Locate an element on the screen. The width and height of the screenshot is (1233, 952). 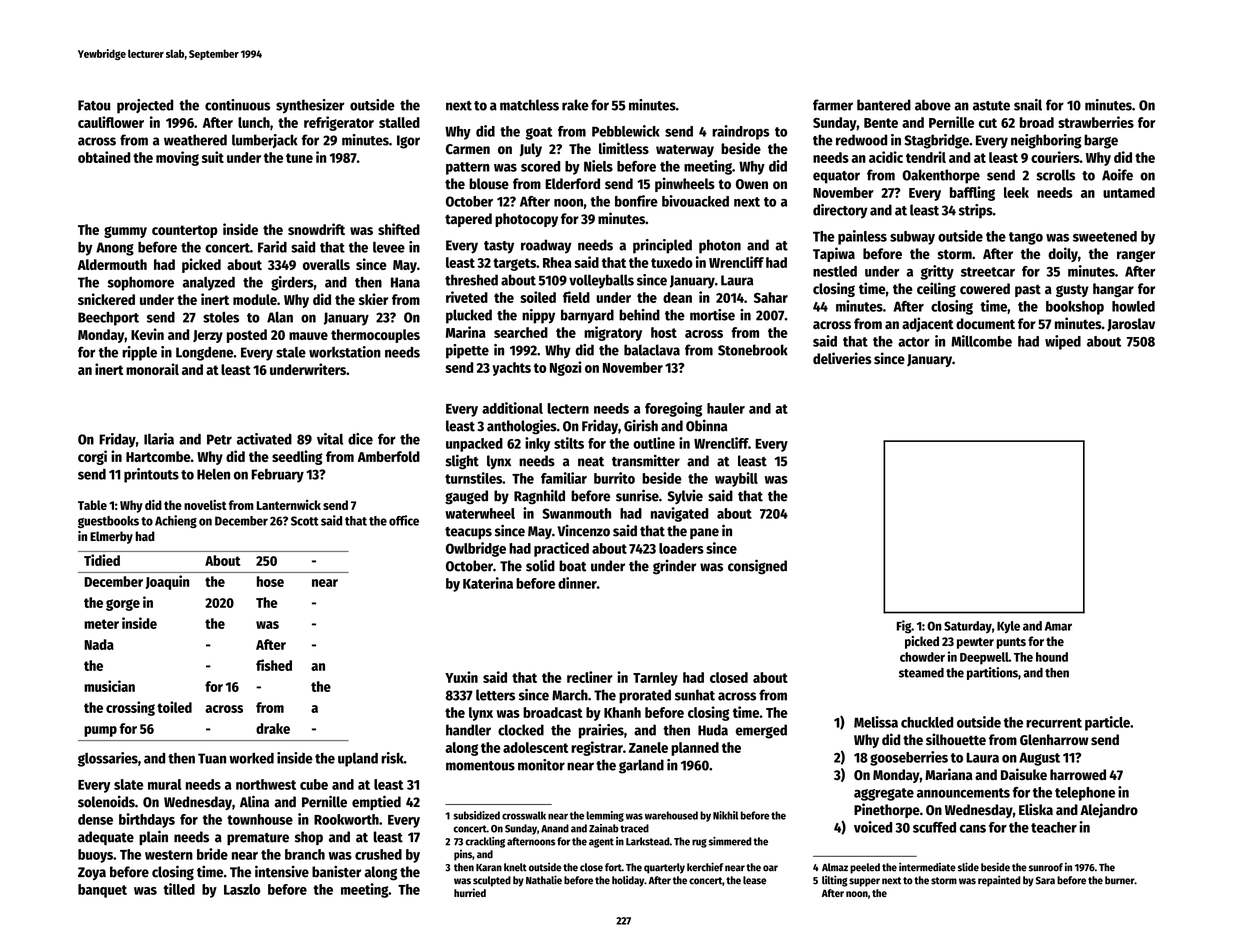
bantered is located at coordinates (884, 105).
